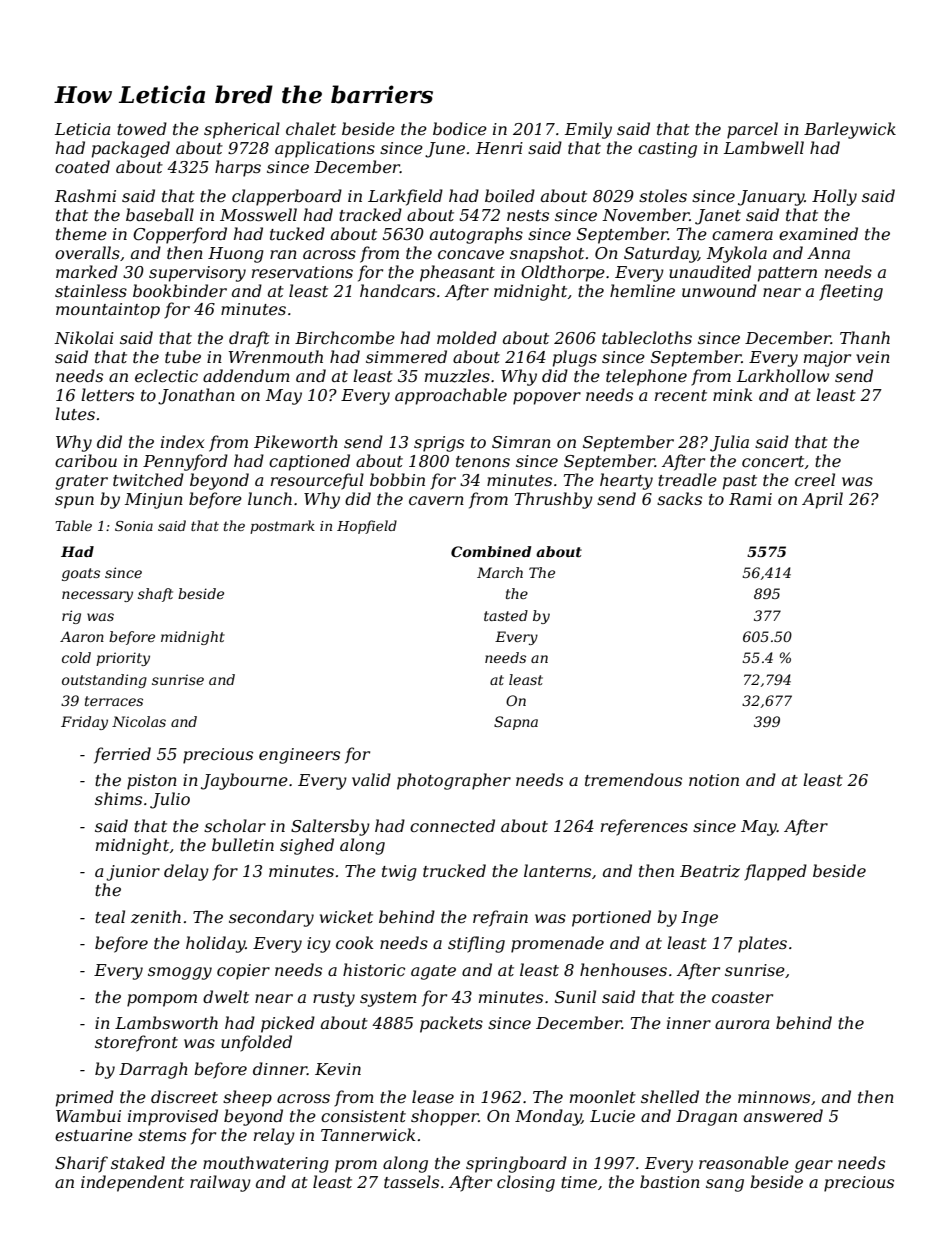 Image resolution: width=952 pixels, height=1233 pixels. I want to click on parcel, so click(752, 130).
